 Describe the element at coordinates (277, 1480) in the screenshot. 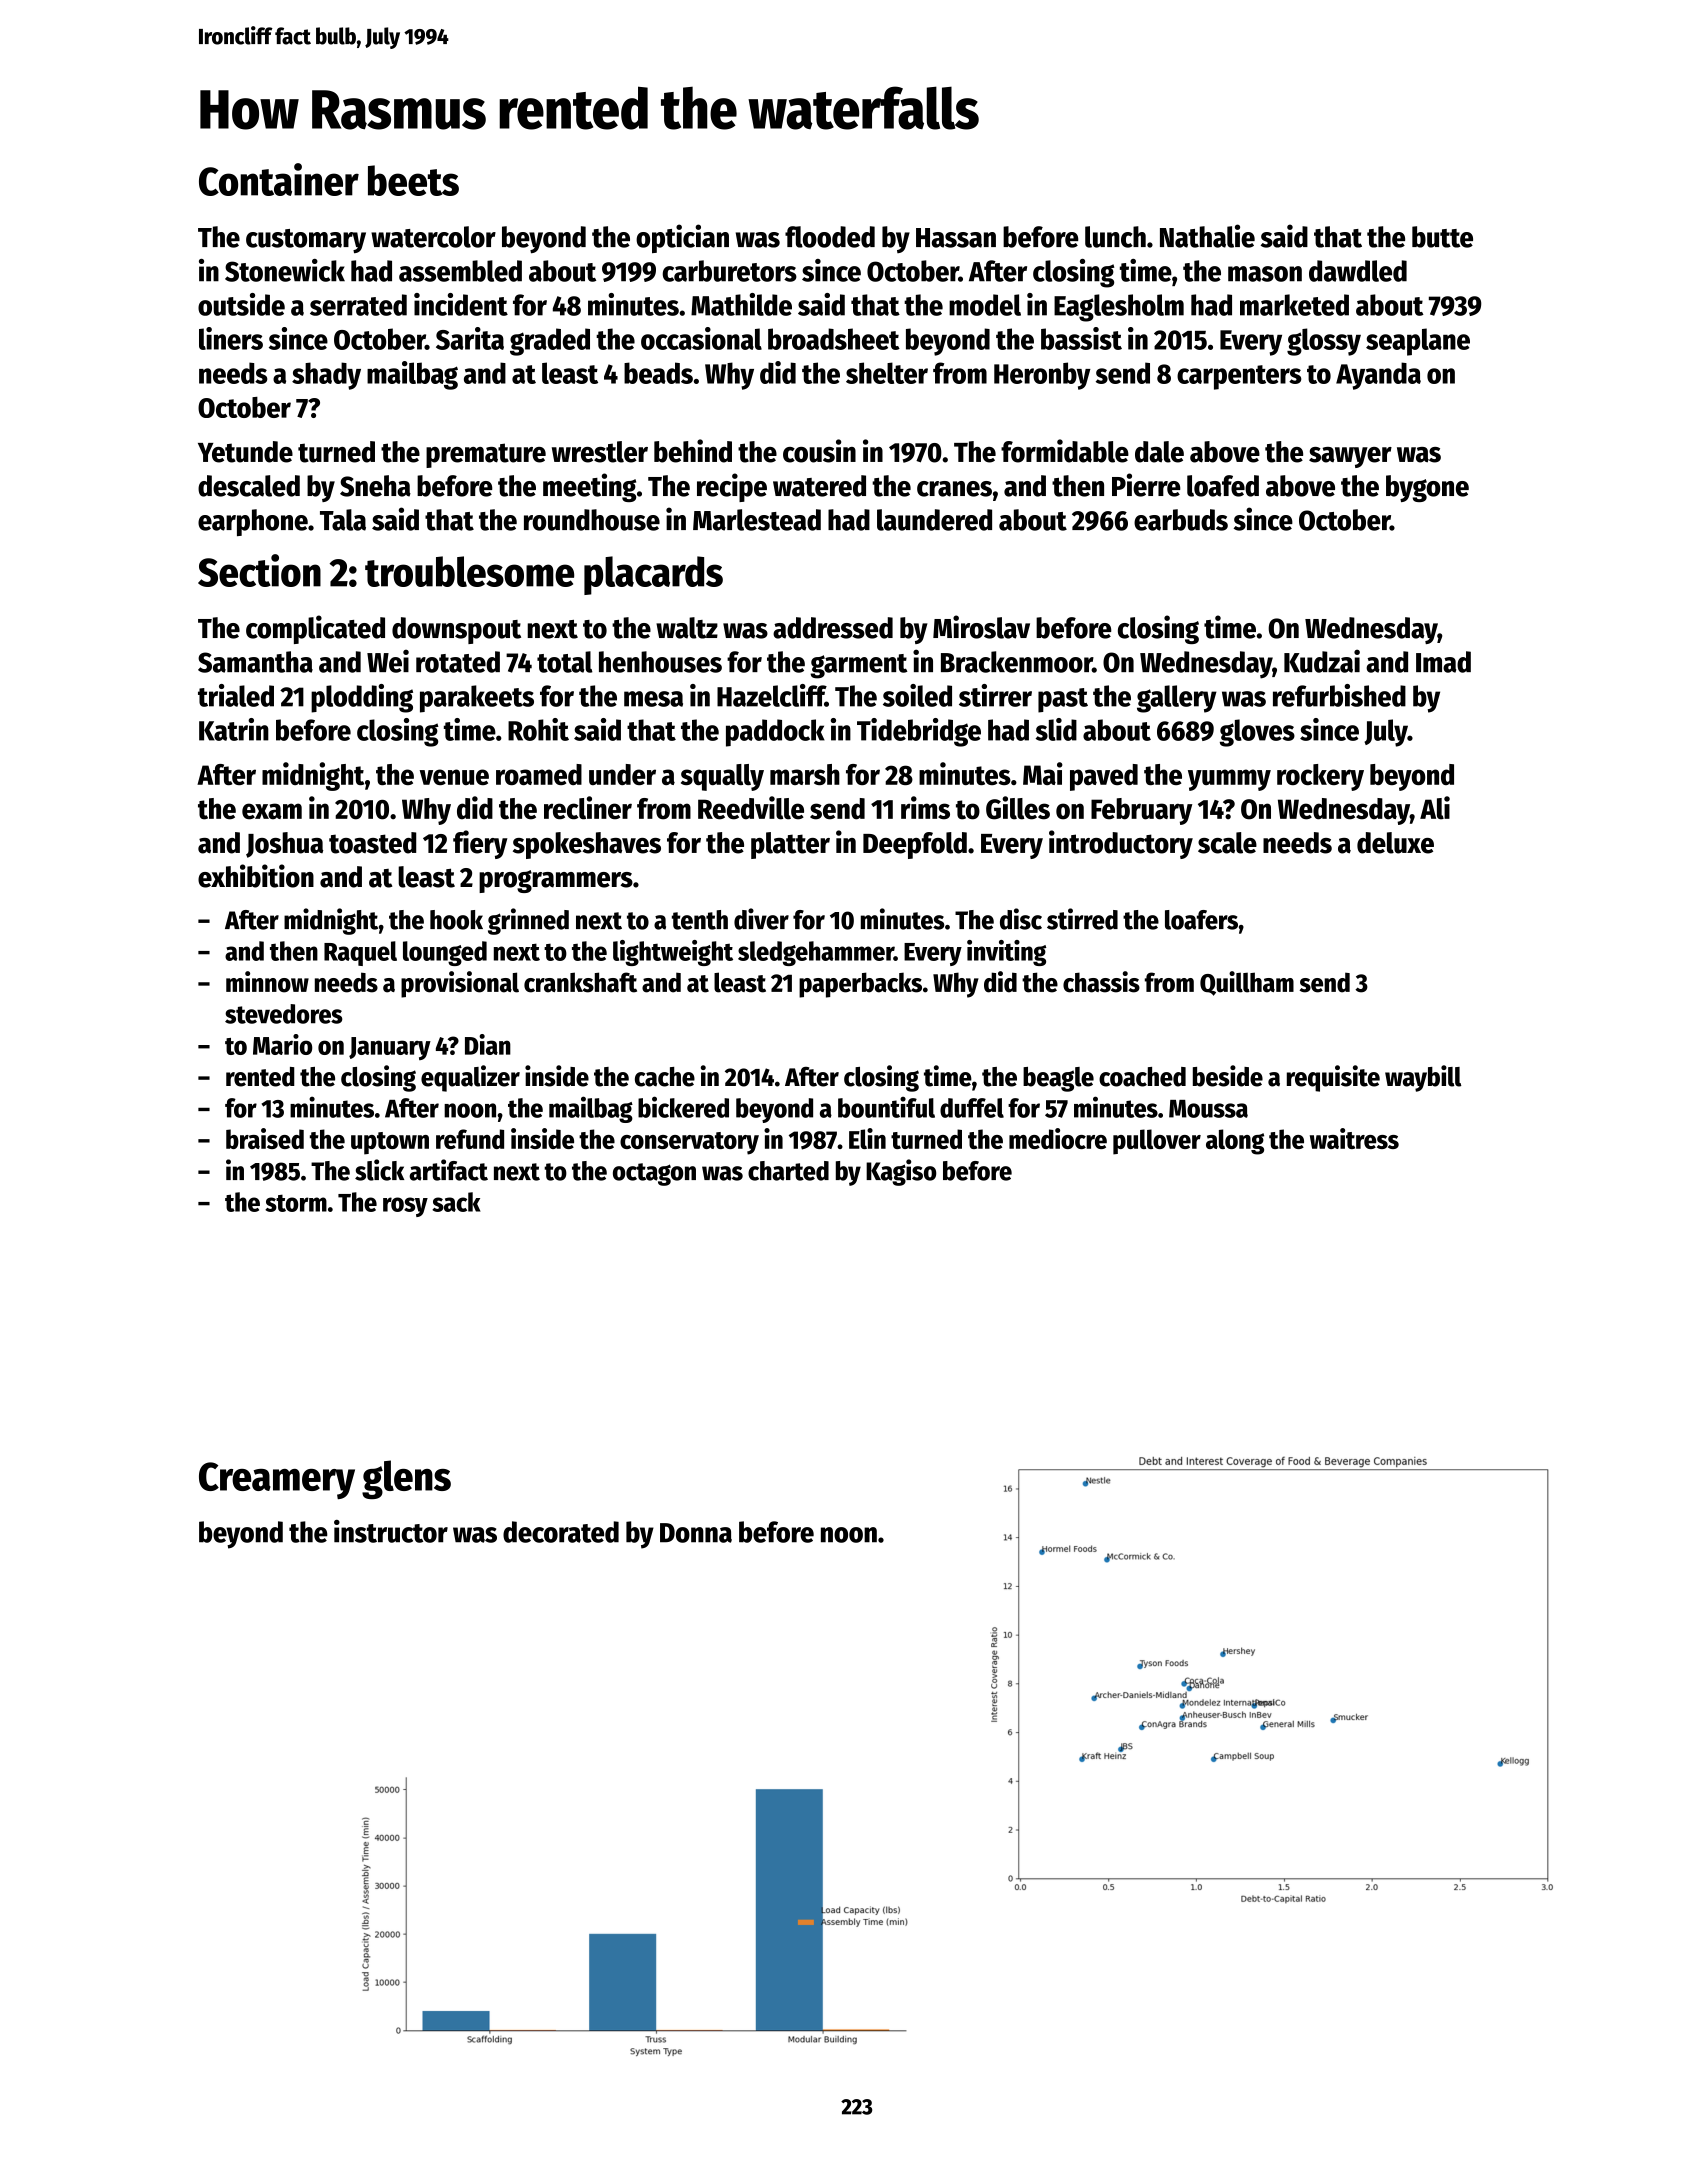

I see `Creamery` at that location.
